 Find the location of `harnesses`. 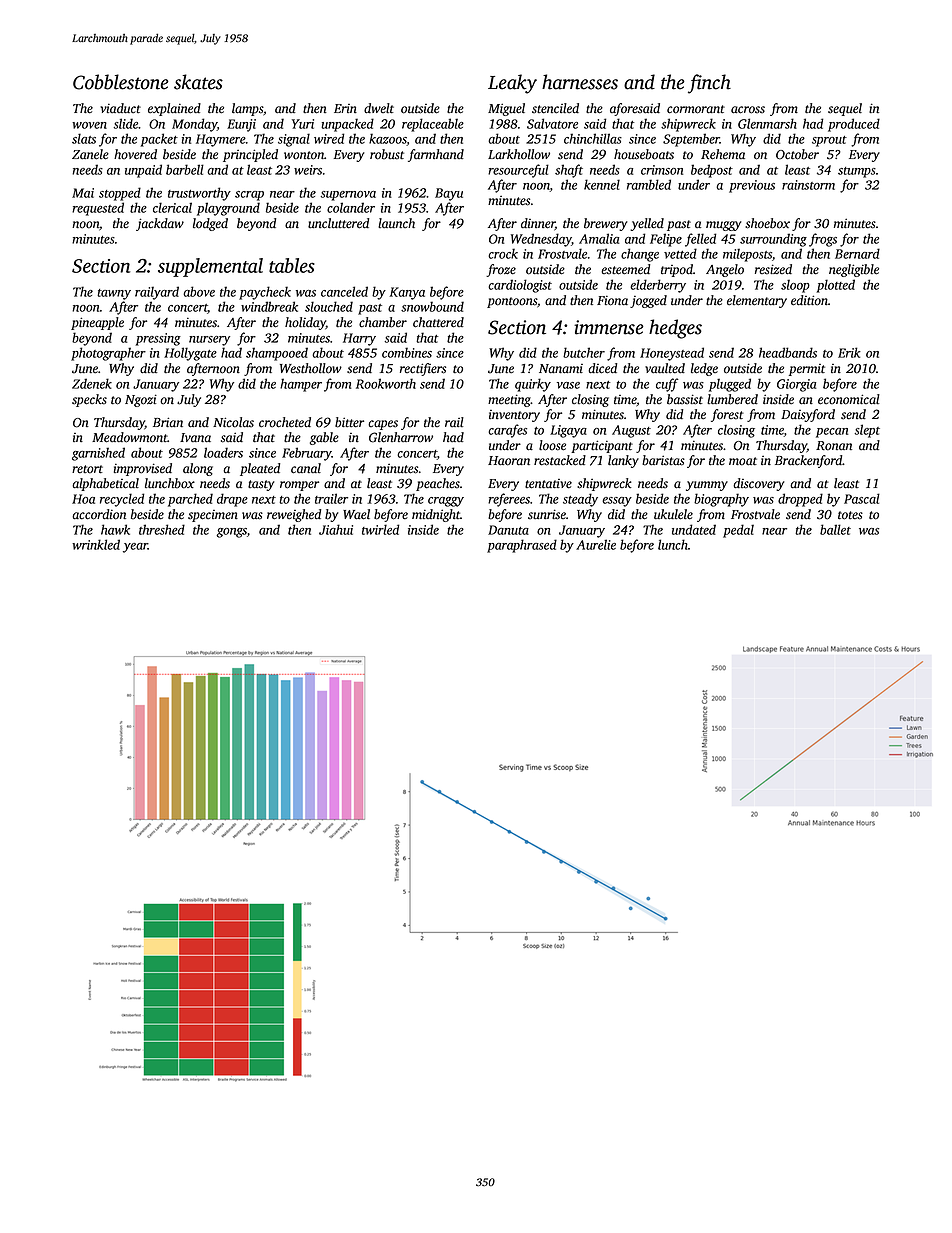

harnesses is located at coordinates (580, 82).
